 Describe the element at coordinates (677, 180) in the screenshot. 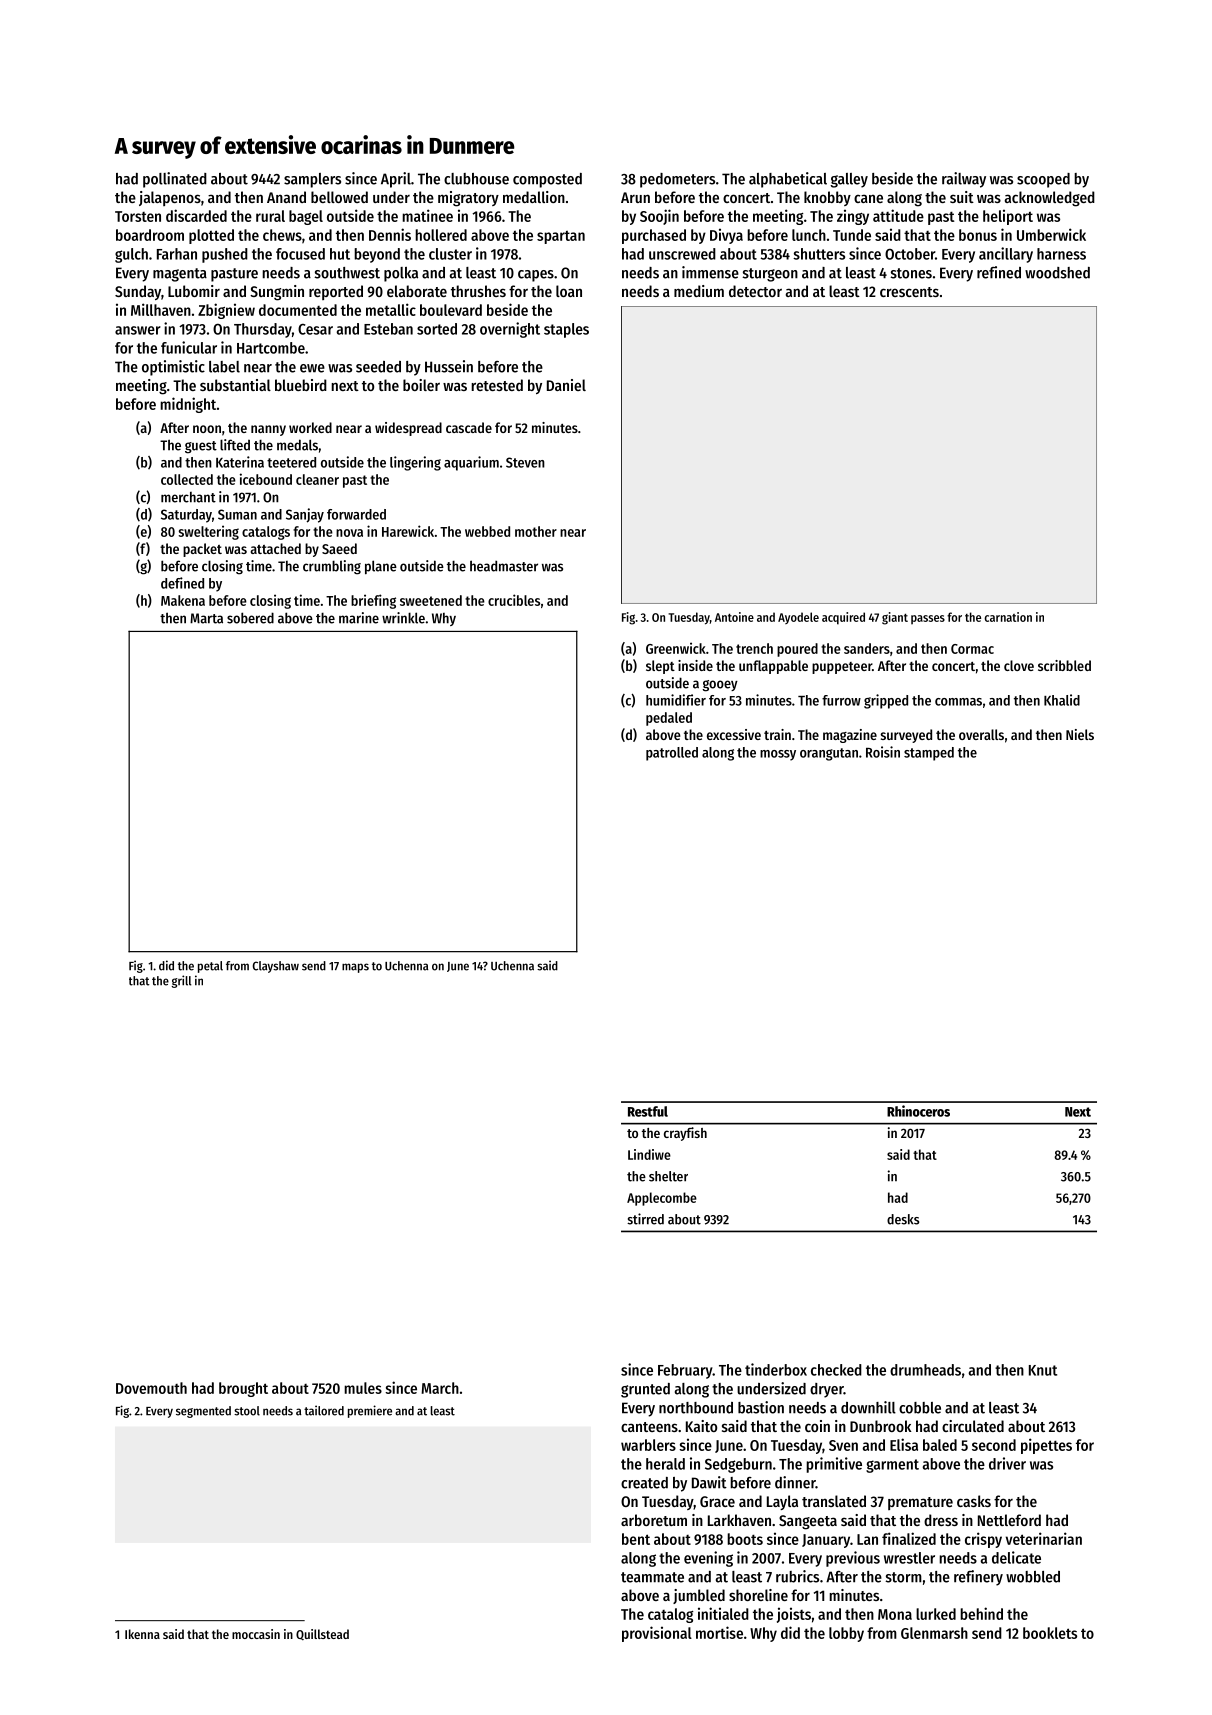

I see `pedometers` at that location.
